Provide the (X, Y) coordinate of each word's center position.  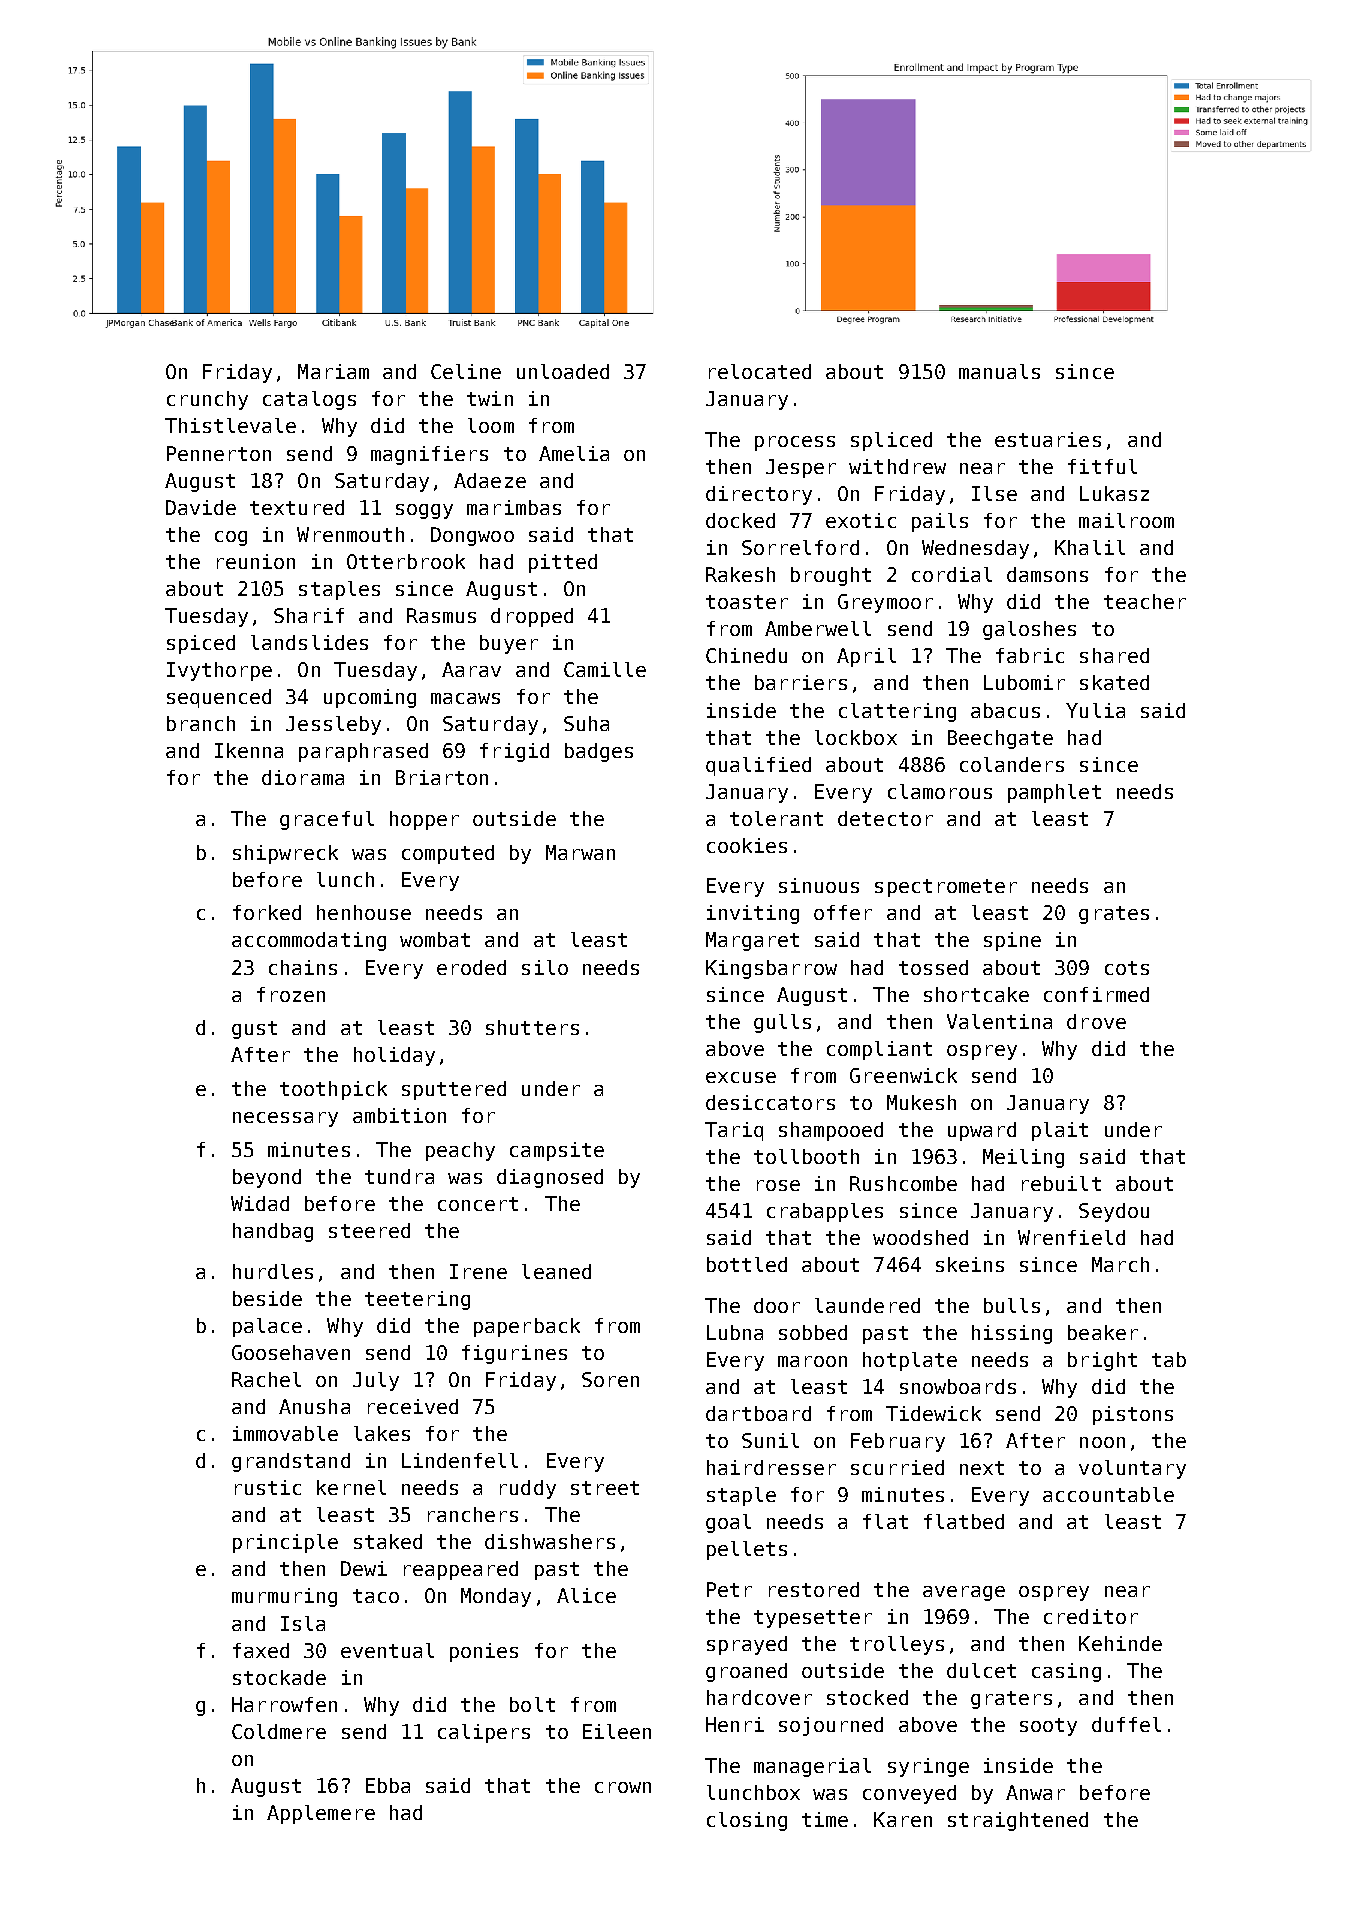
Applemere (321, 1814)
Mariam (333, 371)
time (825, 1819)
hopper (424, 820)
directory (759, 495)
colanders (1012, 764)
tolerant (776, 818)
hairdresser (771, 1467)
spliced (891, 441)
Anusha (314, 1406)
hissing (1012, 1334)
